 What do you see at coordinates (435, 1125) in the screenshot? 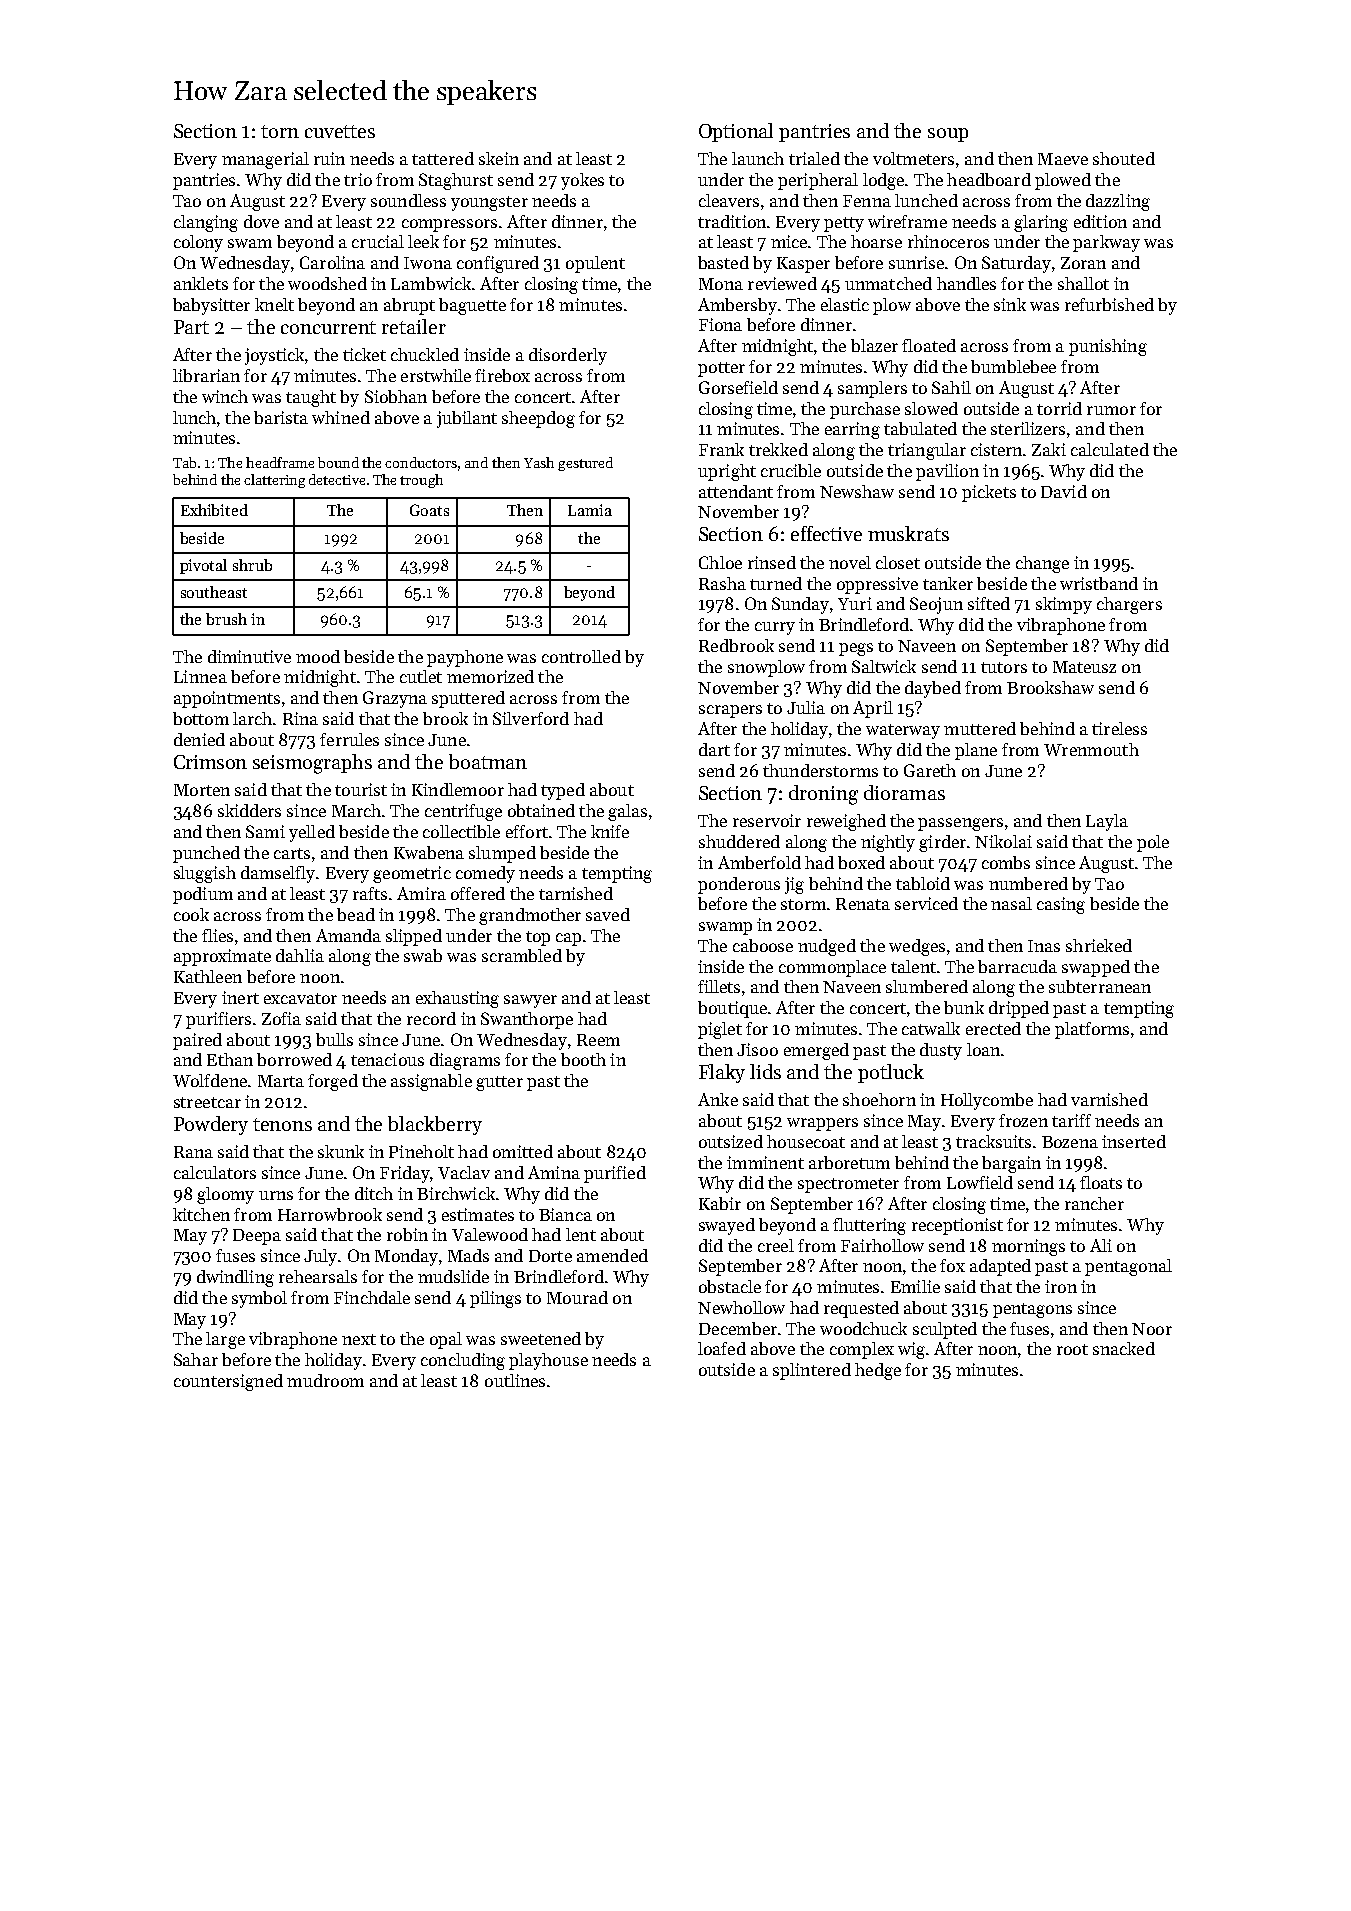
I see `blackberry` at bounding box center [435, 1125].
